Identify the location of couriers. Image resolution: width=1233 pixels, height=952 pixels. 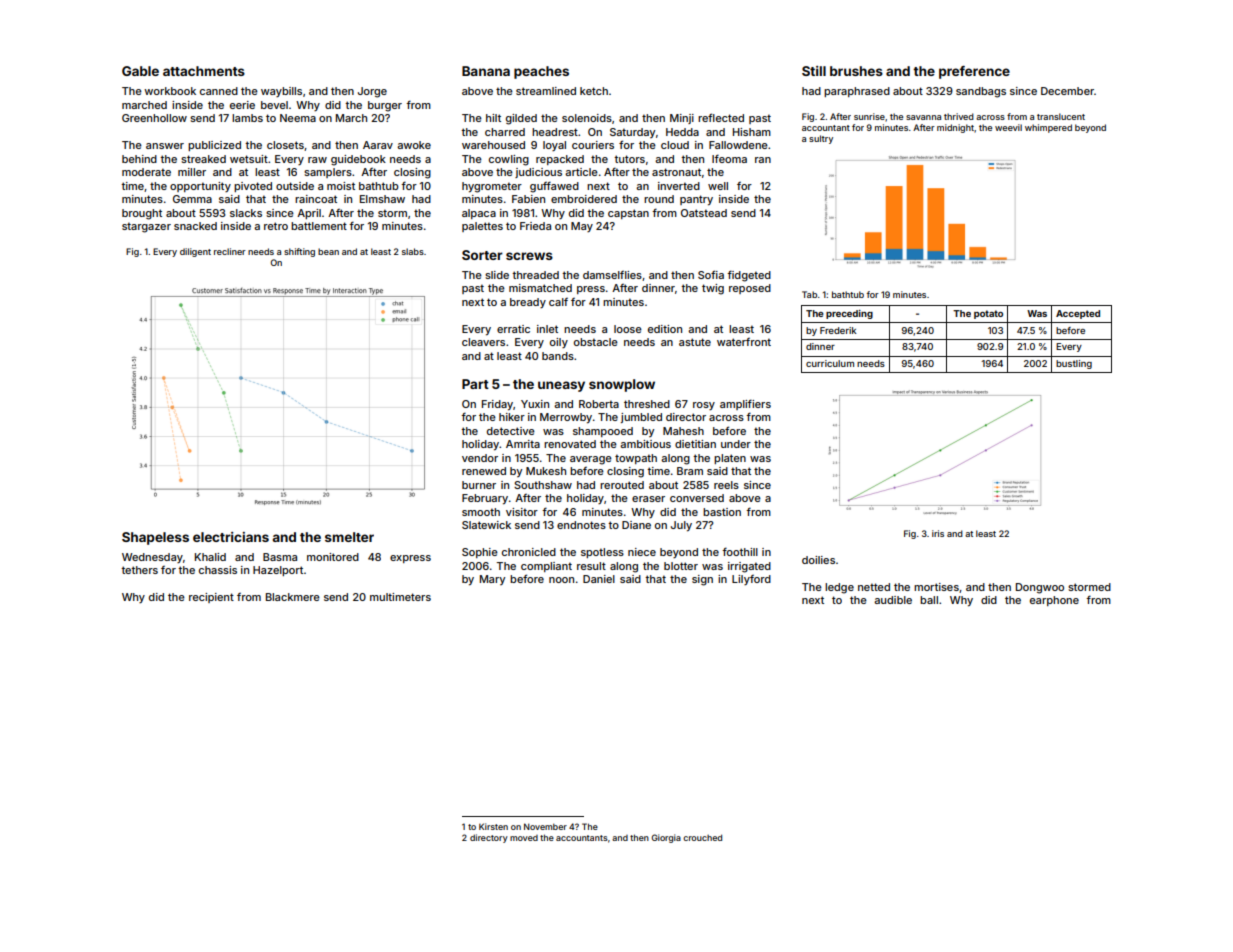
(593, 145).
